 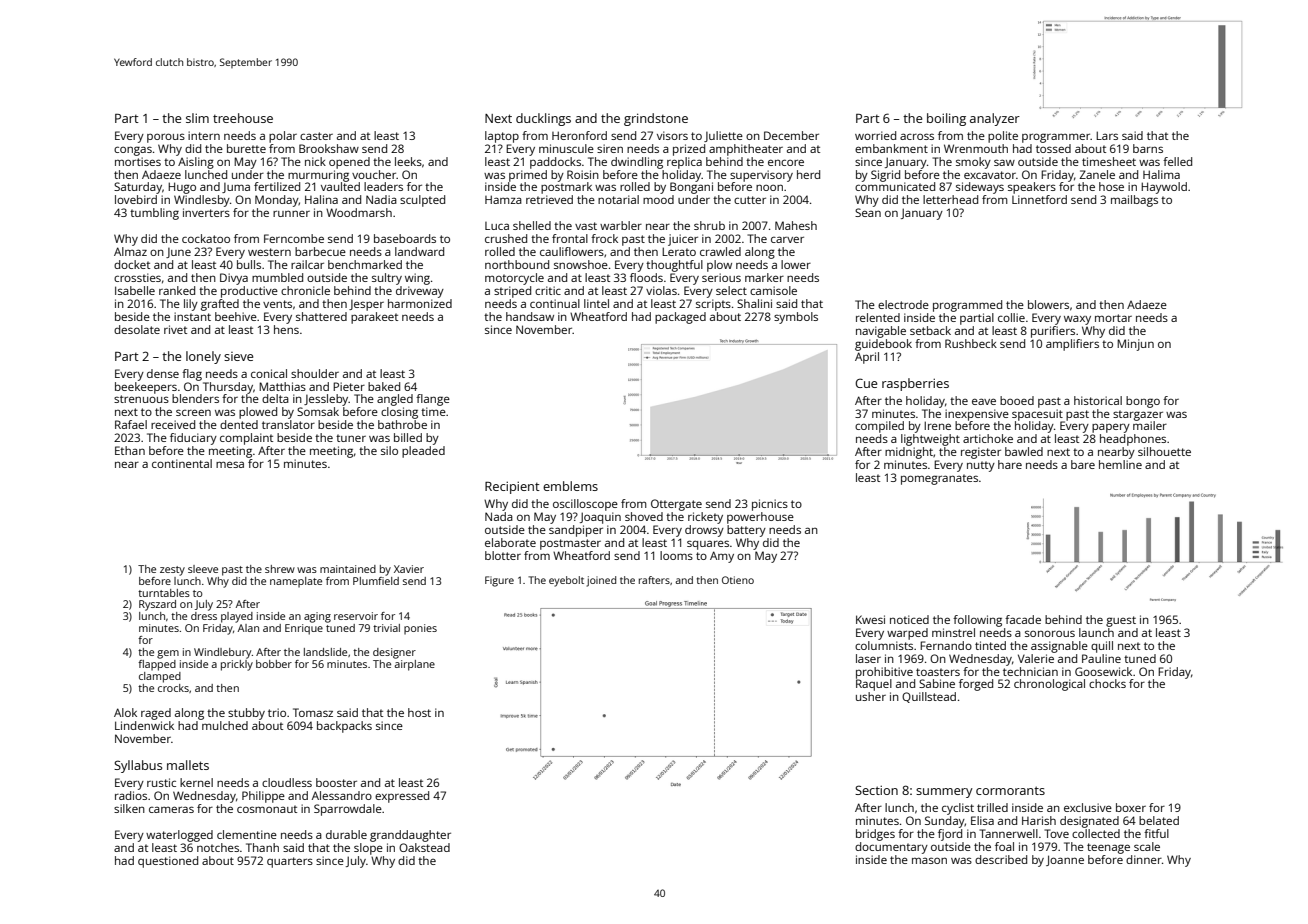 What do you see at coordinates (415, 665) in the screenshot?
I see `airplane` at bounding box center [415, 665].
